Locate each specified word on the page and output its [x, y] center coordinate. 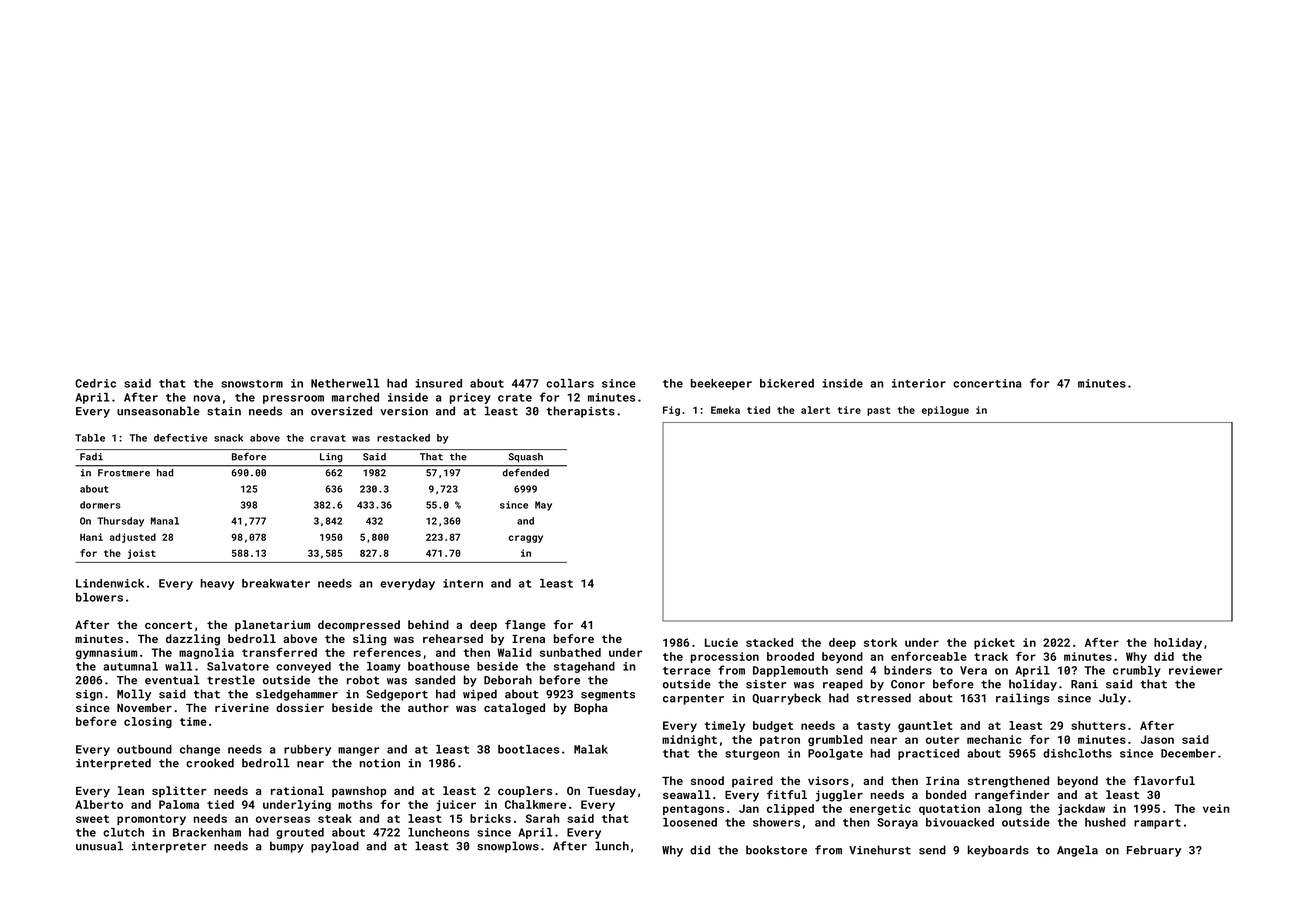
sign [89, 695]
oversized [341, 411]
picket [994, 643]
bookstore [776, 850]
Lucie [721, 642]
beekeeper [721, 384]
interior [919, 383]
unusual [99, 846]
